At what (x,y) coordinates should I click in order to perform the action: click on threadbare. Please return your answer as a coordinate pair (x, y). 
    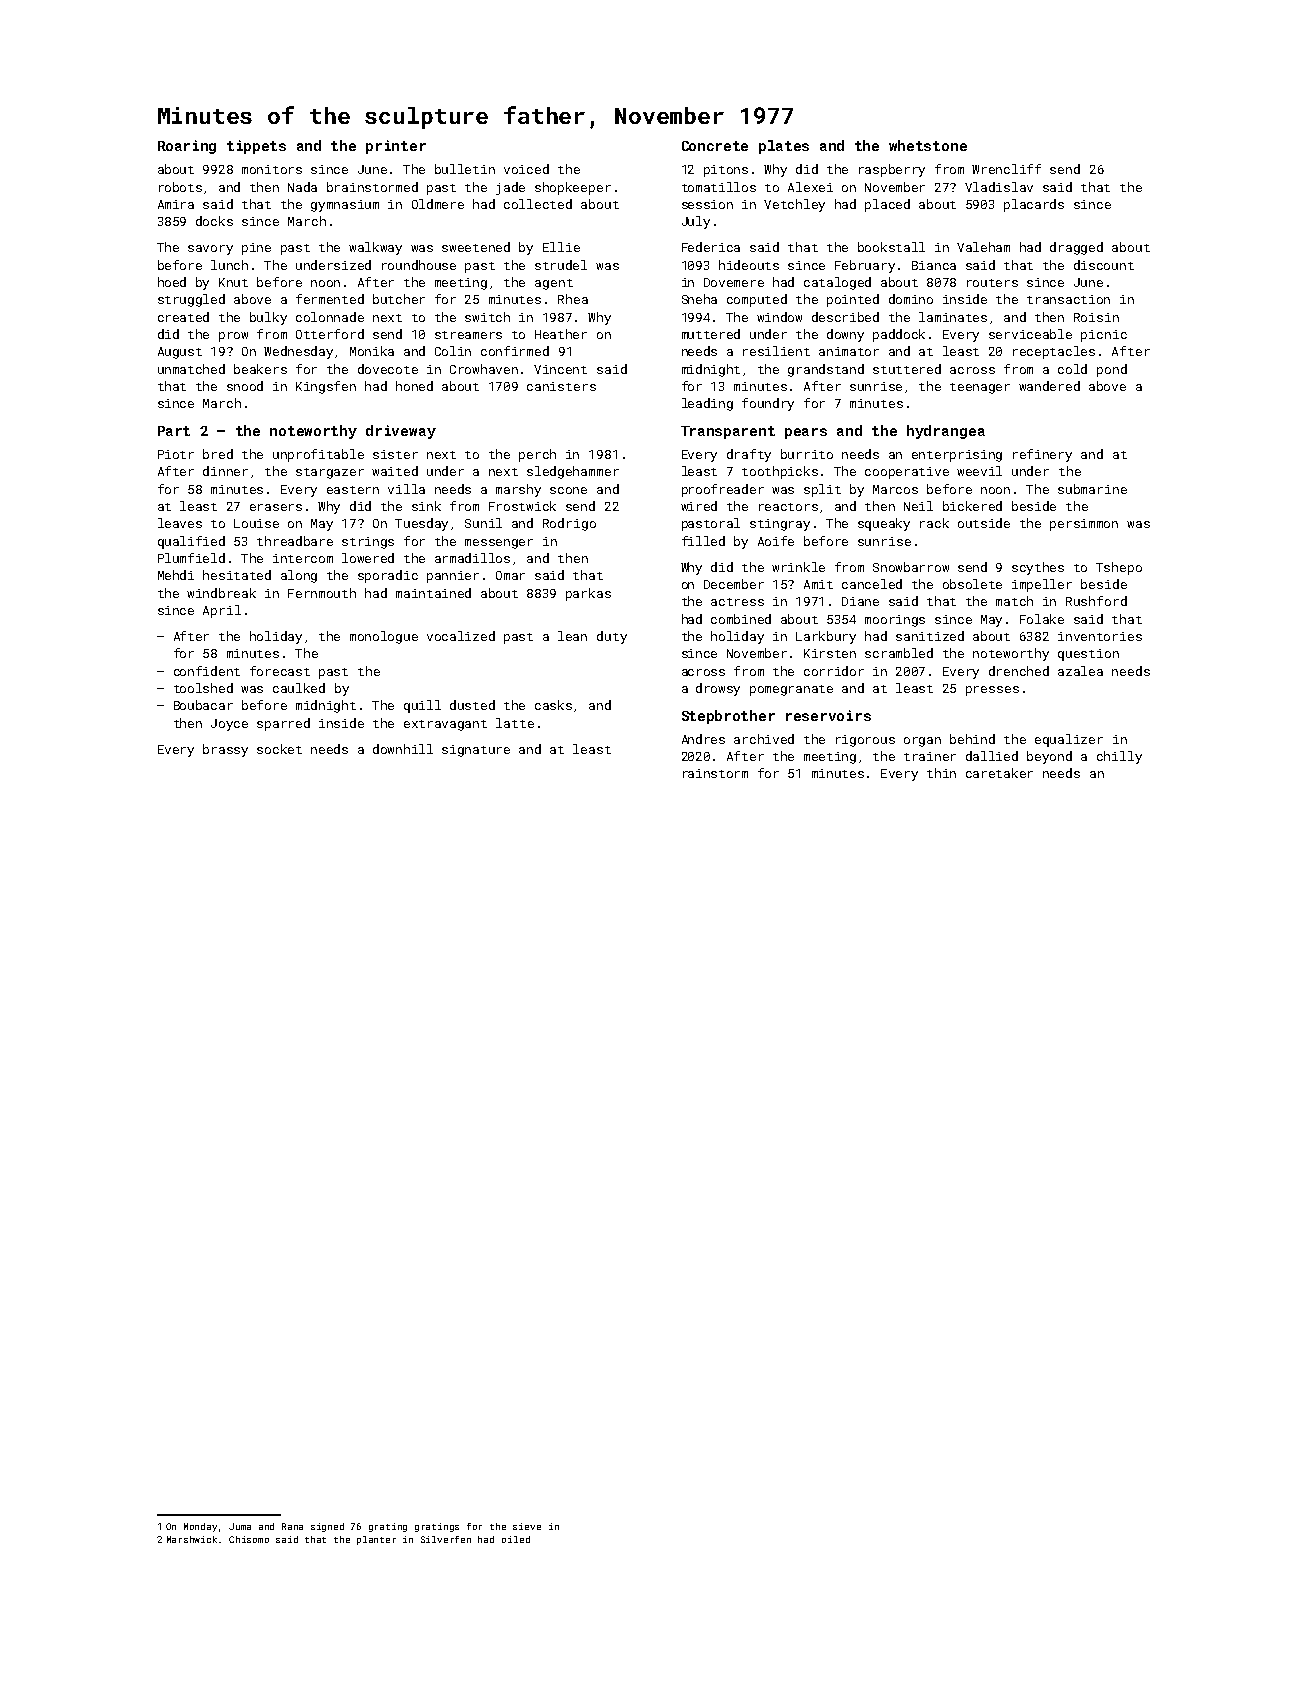
    Looking at the image, I should click on (295, 541).
